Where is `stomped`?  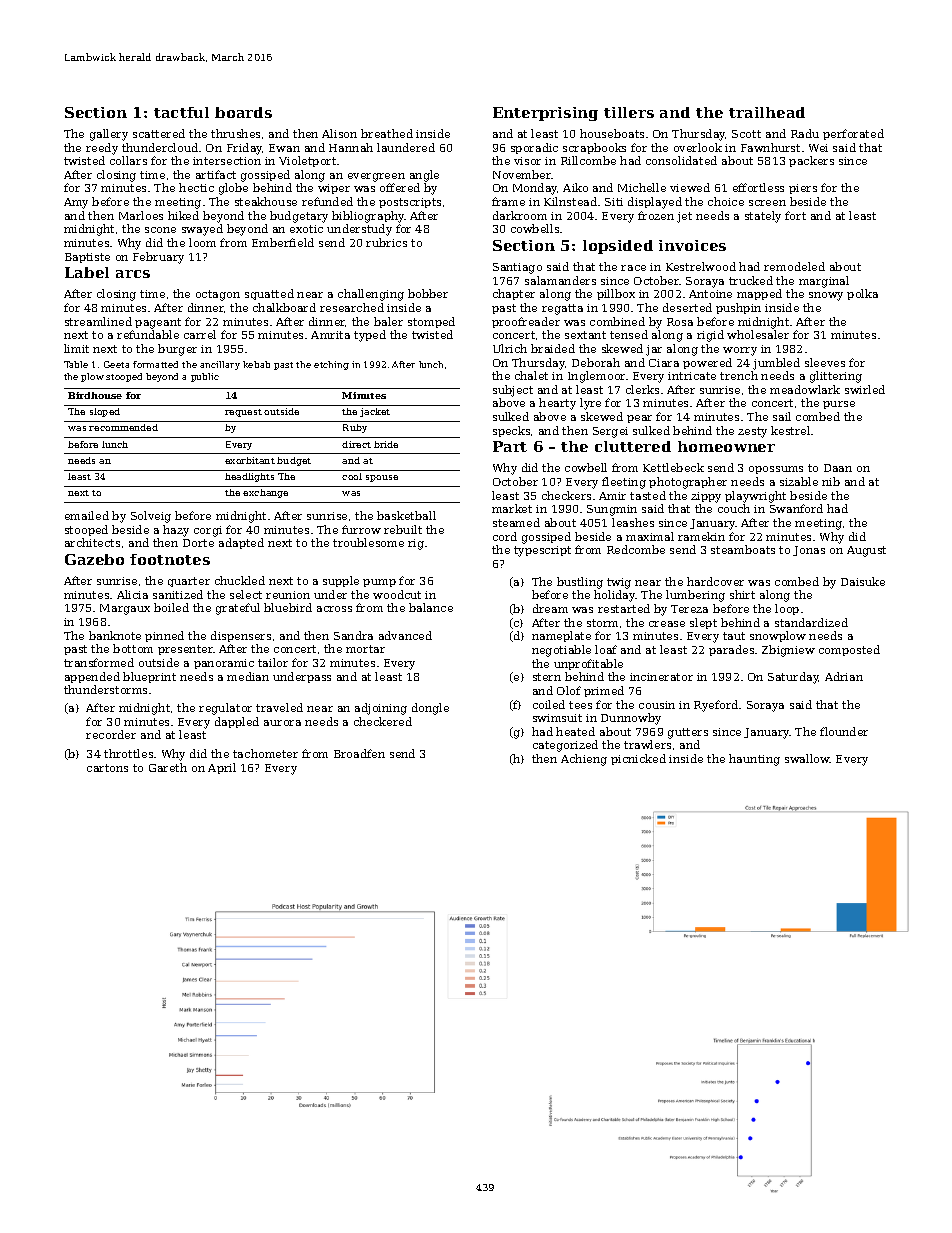
stomped is located at coordinates (431, 322).
